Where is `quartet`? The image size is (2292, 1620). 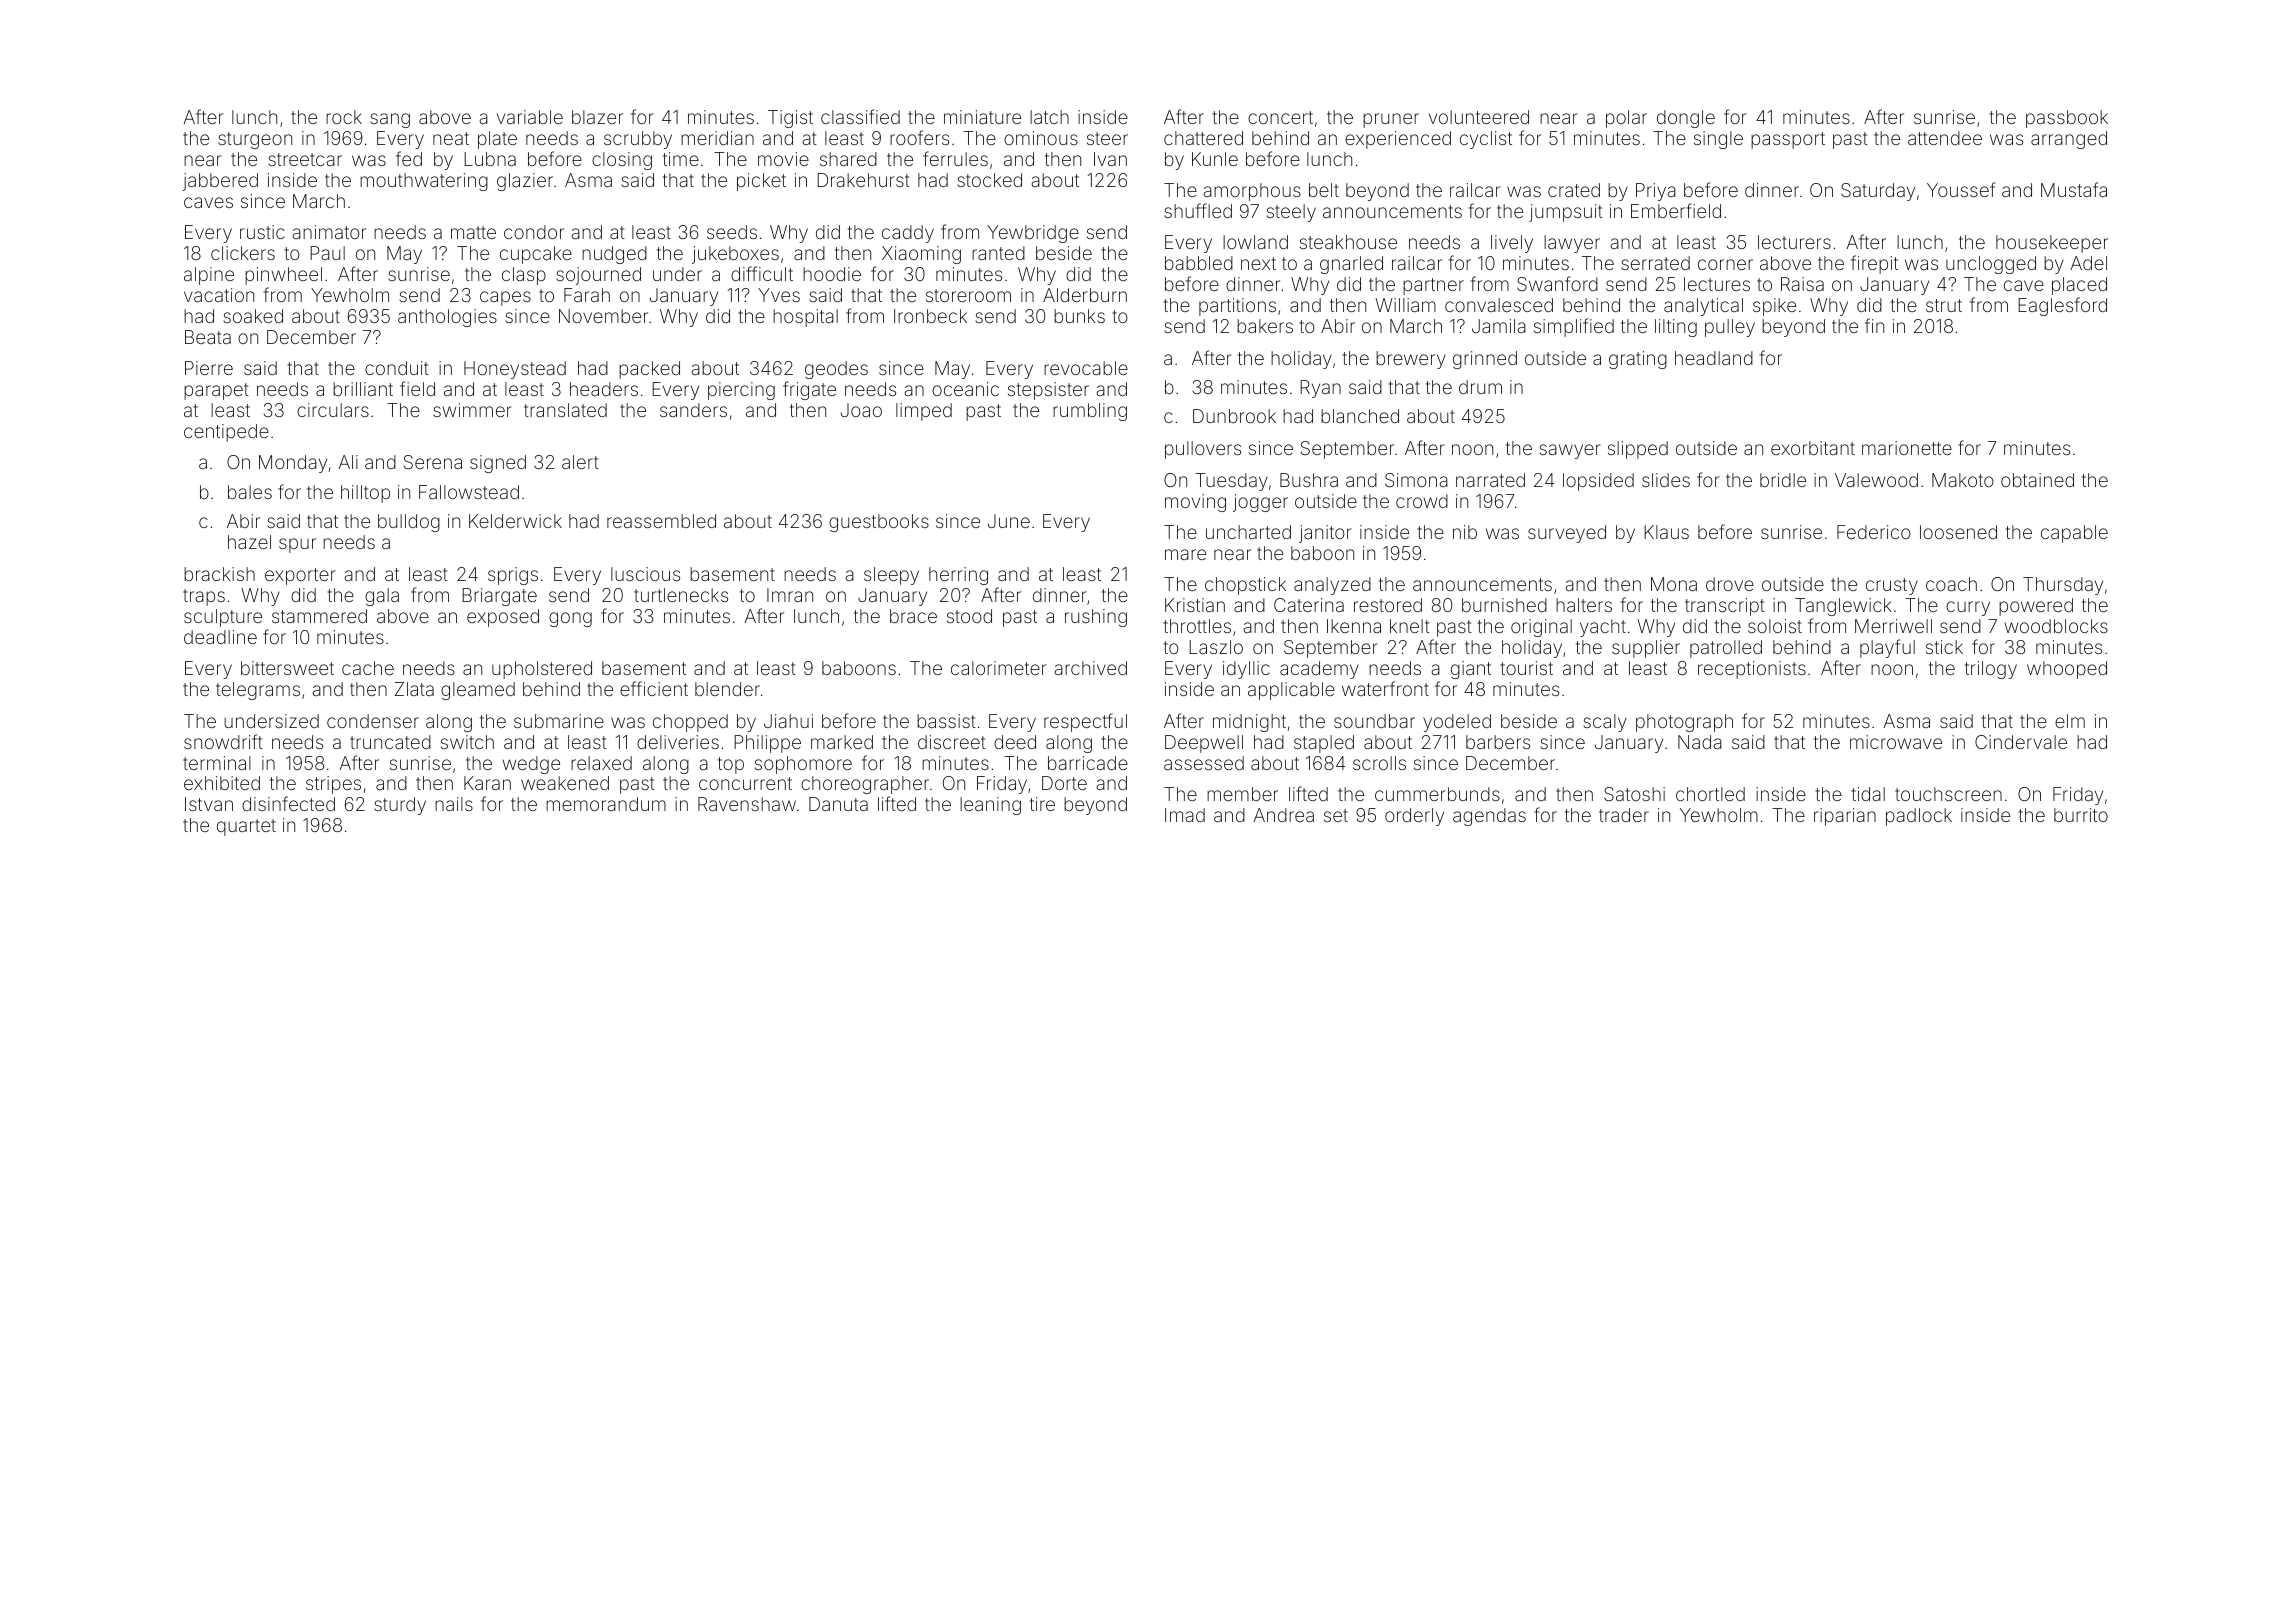
quartet is located at coordinates (246, 827).
